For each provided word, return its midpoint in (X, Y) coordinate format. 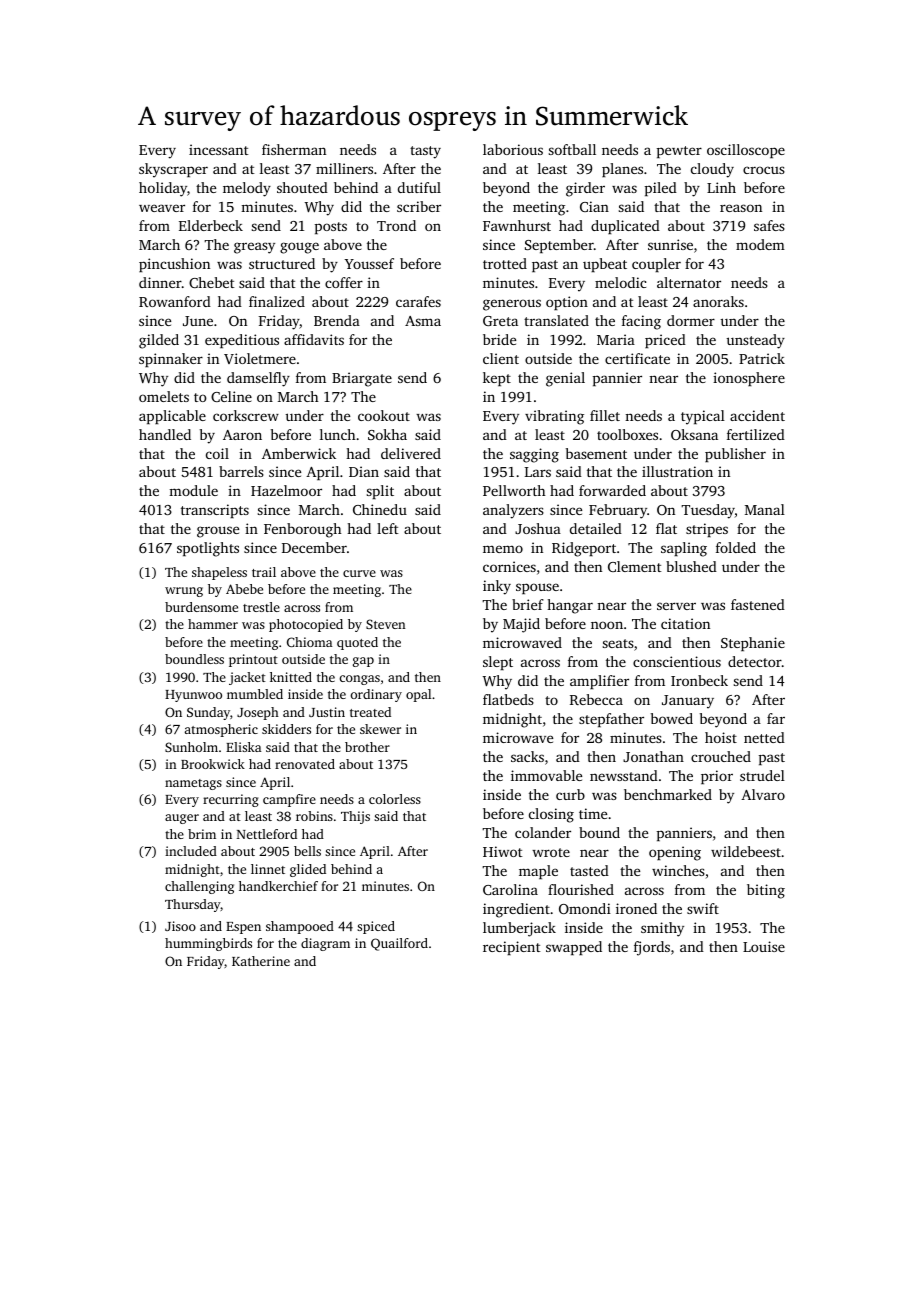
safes (769, 225)
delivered (411, 453)
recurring (231, 800)
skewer (380, 729)
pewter (679, 152)
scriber (419, 206)
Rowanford (175, 301)
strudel (762, 775)
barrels (241, 471)
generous (512, 305)
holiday (163, 189)
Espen (243, 928)
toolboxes (627, 434)
